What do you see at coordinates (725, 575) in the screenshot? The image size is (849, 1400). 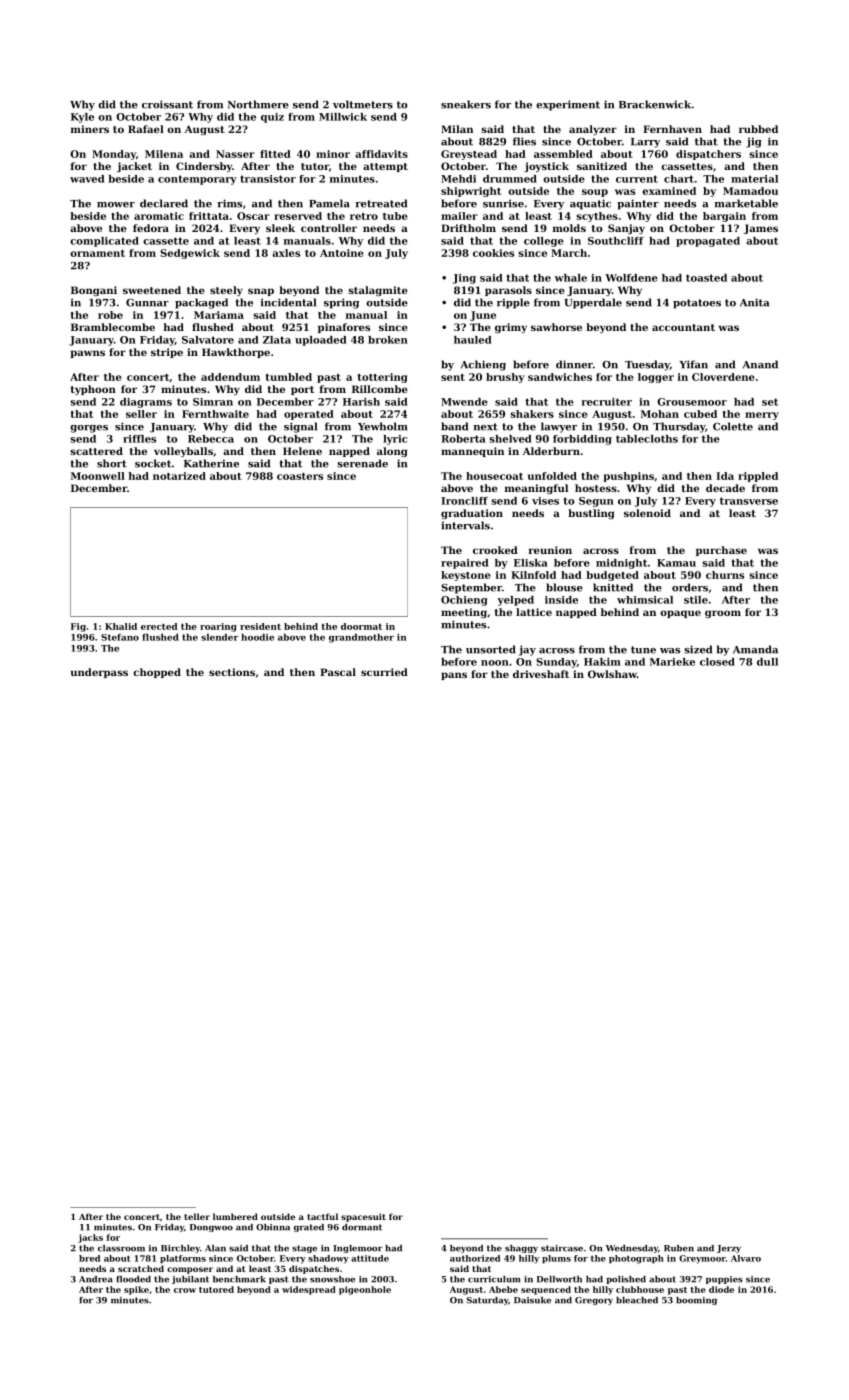 I see `churns` at bounding box center [725, 575].
